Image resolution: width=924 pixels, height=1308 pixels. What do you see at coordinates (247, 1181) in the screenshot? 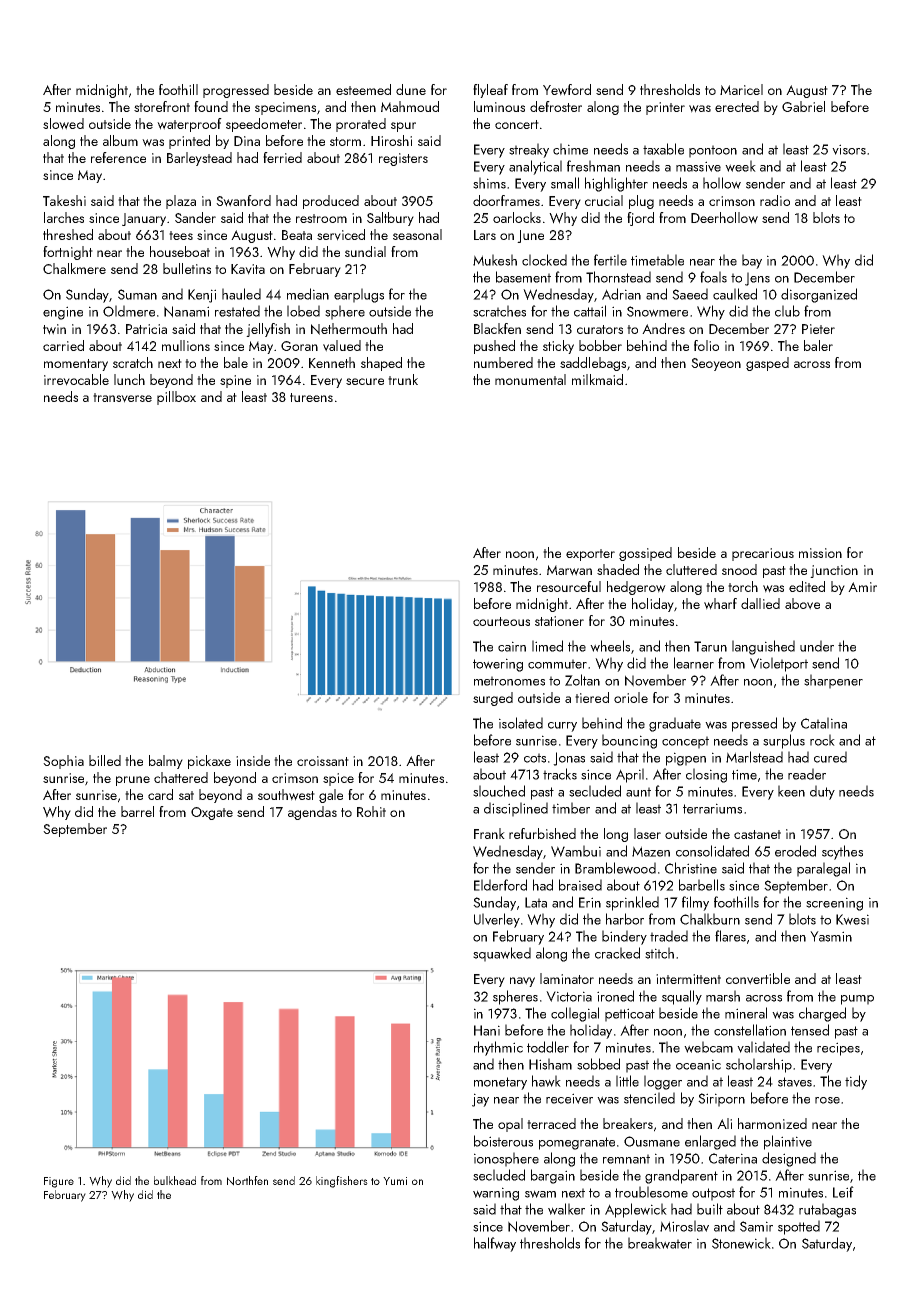
I see `Northfen` at bounding box center [247, 1181].
